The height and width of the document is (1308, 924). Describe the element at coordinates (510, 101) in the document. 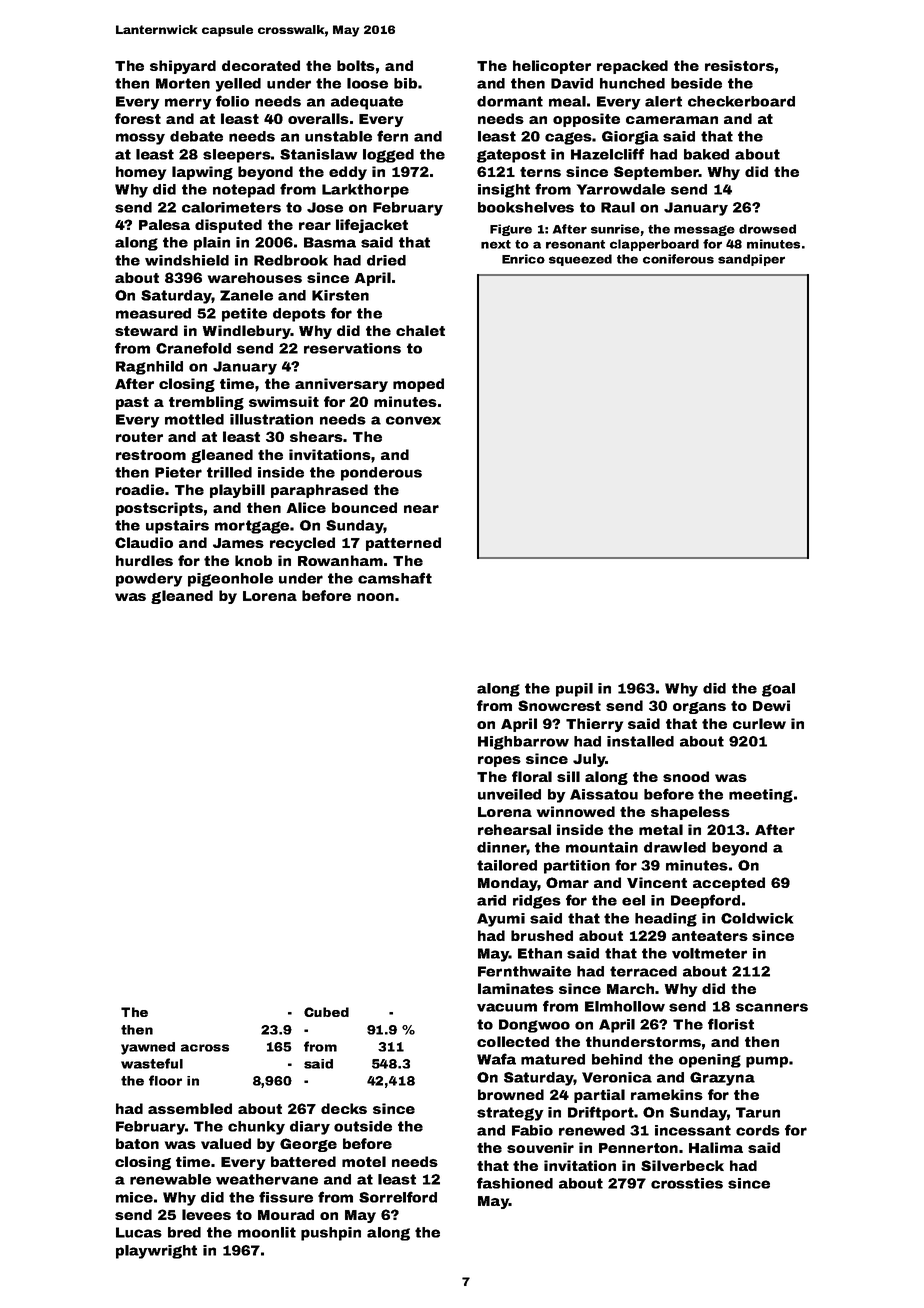

I see `dormant` at that location.
